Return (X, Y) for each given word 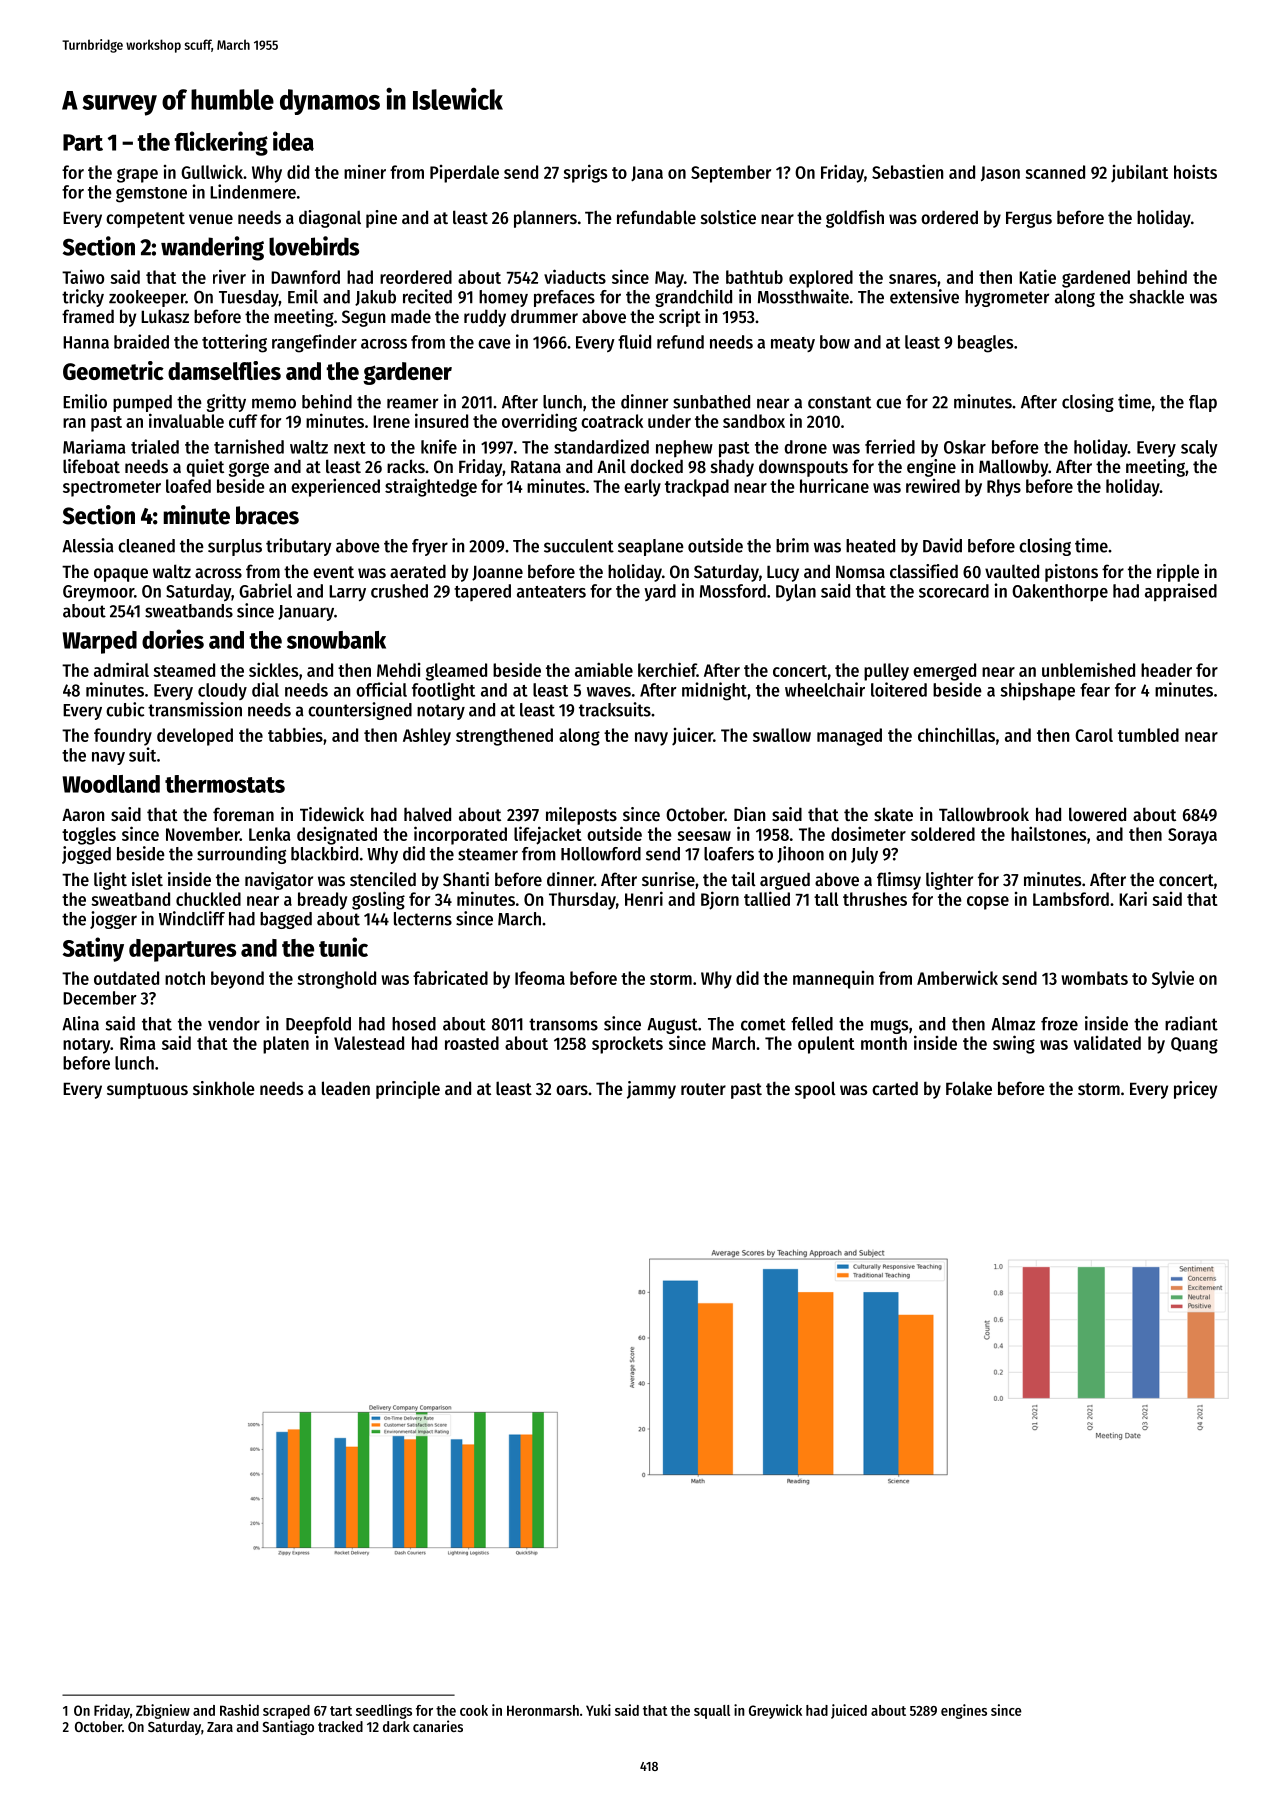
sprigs (585, 173)
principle (408, 1090)
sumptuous (147, 1091)
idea (293, 141)
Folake (969, 1088)
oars (572, 1090)
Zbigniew (163, 1711)
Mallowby (1013, 468)
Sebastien (907, 171)
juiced (849, 1711)
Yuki (598, 1710)
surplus (235, 547)
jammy (651, 1090)
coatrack (612, 421)
